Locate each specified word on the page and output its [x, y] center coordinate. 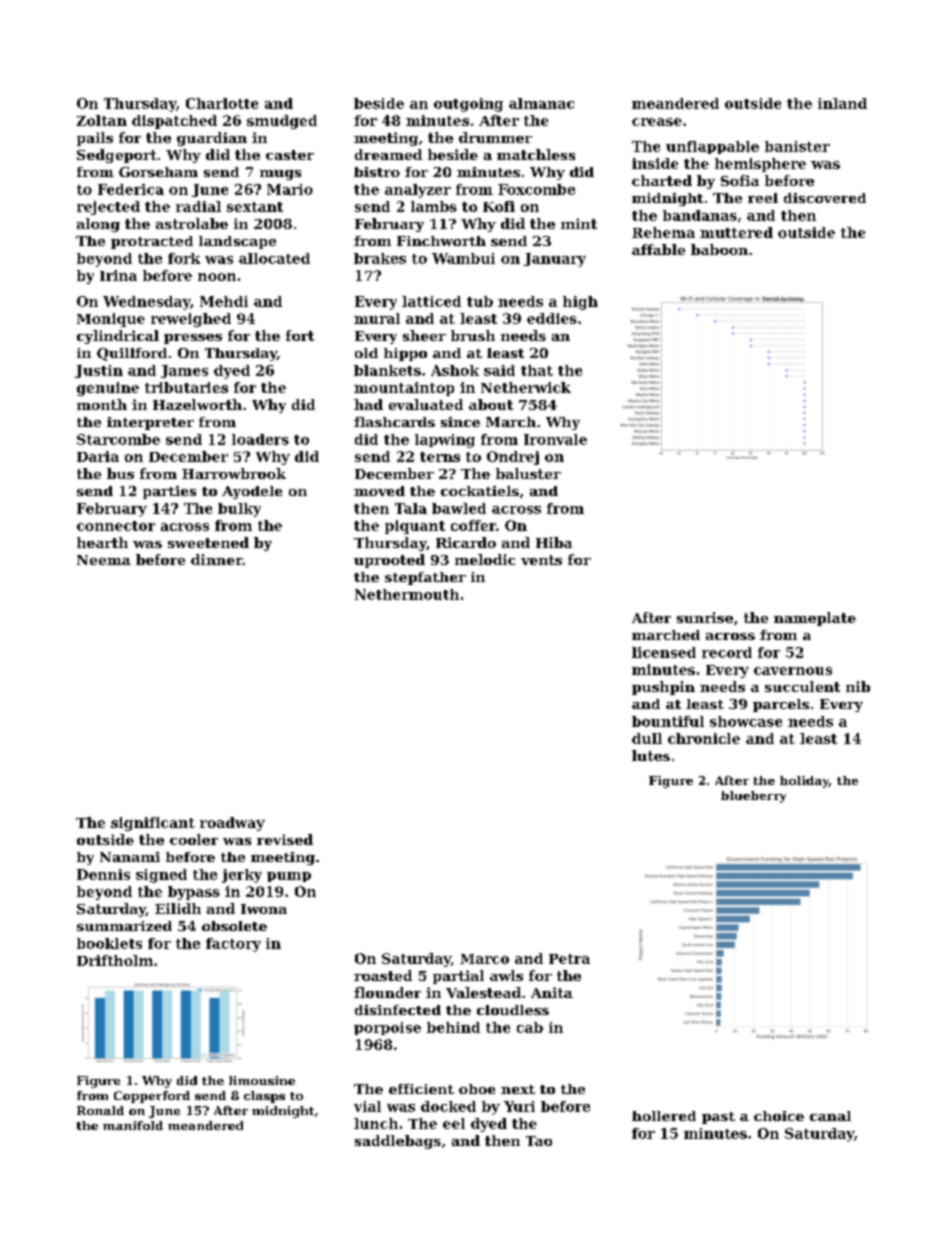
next [518, 1089]
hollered [664, 1116]
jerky [242, 876]
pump [289, 877]
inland [842, 103]
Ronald [100, 1110]
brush [473, 335]
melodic [485, 559]
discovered [825, 198]
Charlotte [222, 103]
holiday [804, 782]
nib [858, 686]
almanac [541, 103]
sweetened [208, 542]
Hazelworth [197, 404]
